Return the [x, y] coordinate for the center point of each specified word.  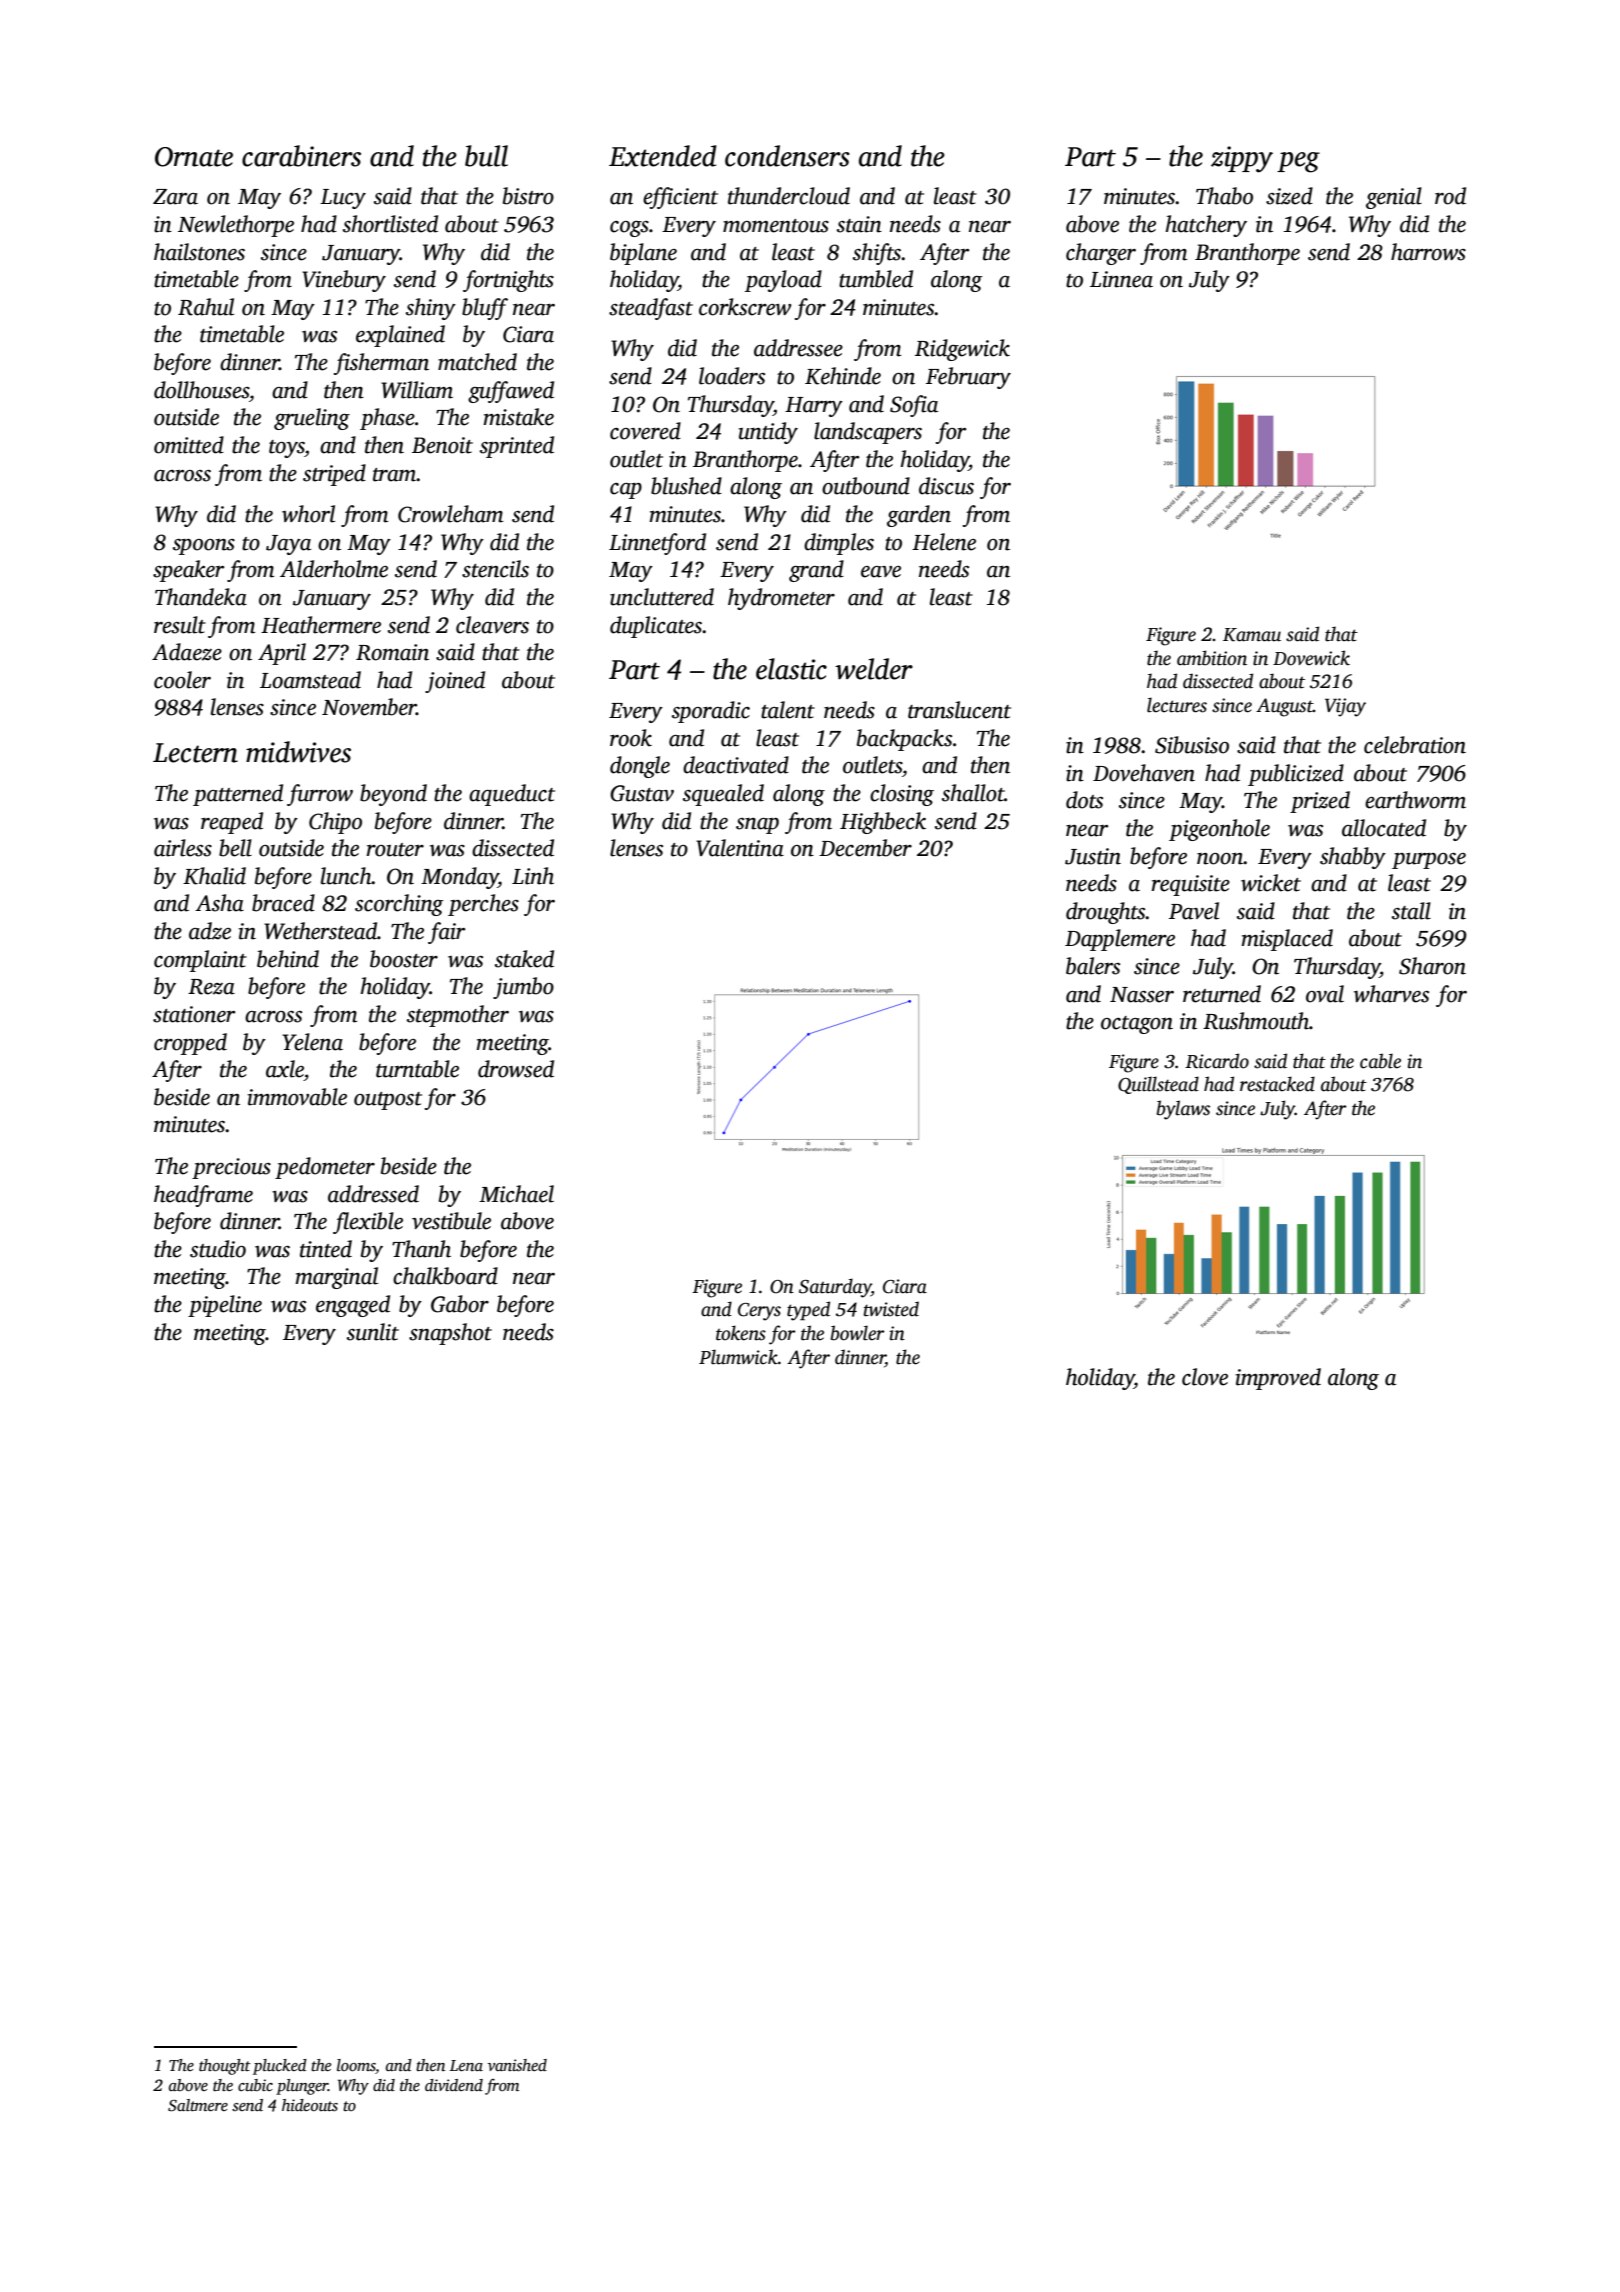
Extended [663, 156]
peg [1298, 162]
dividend [454, 2085]
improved [1278, 1379]
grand [816, 571]
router [395, 850]
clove [1205, 1377]
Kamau [1252, 635]
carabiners [301, 156]
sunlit [373, 1332]
